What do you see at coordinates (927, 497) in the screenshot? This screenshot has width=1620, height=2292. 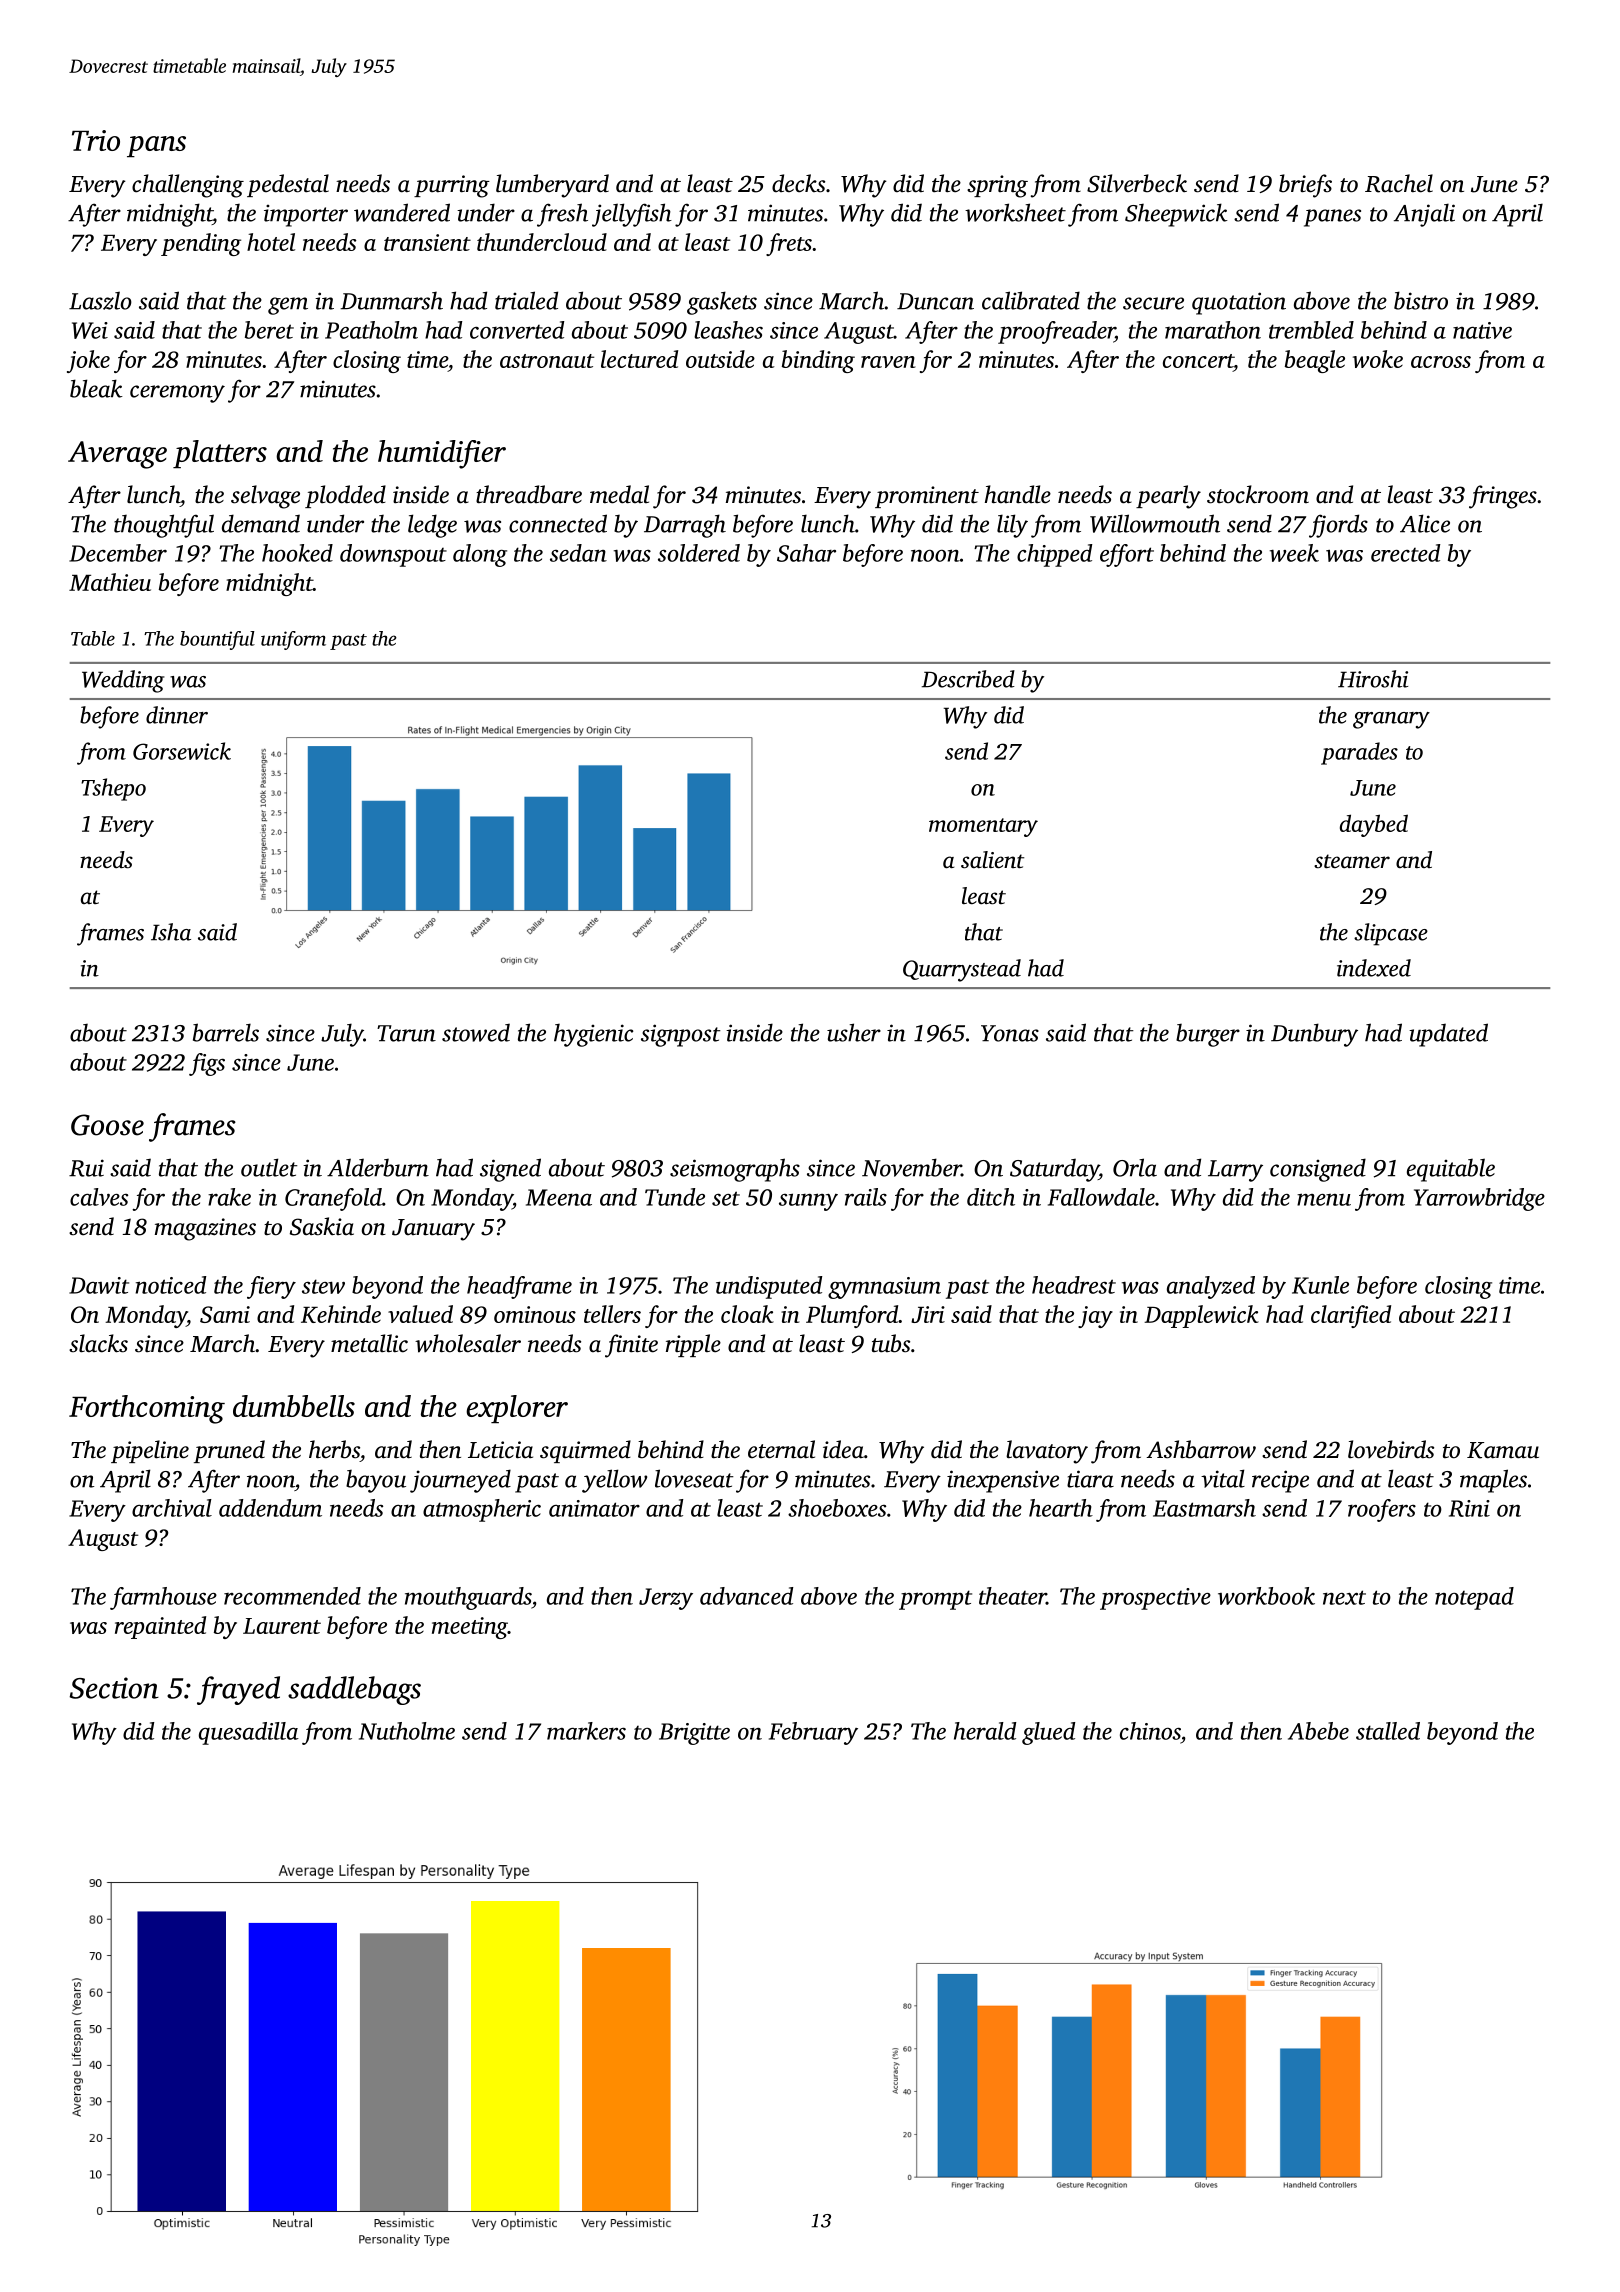 I see `prominent` at bounding box center [927, 497].
